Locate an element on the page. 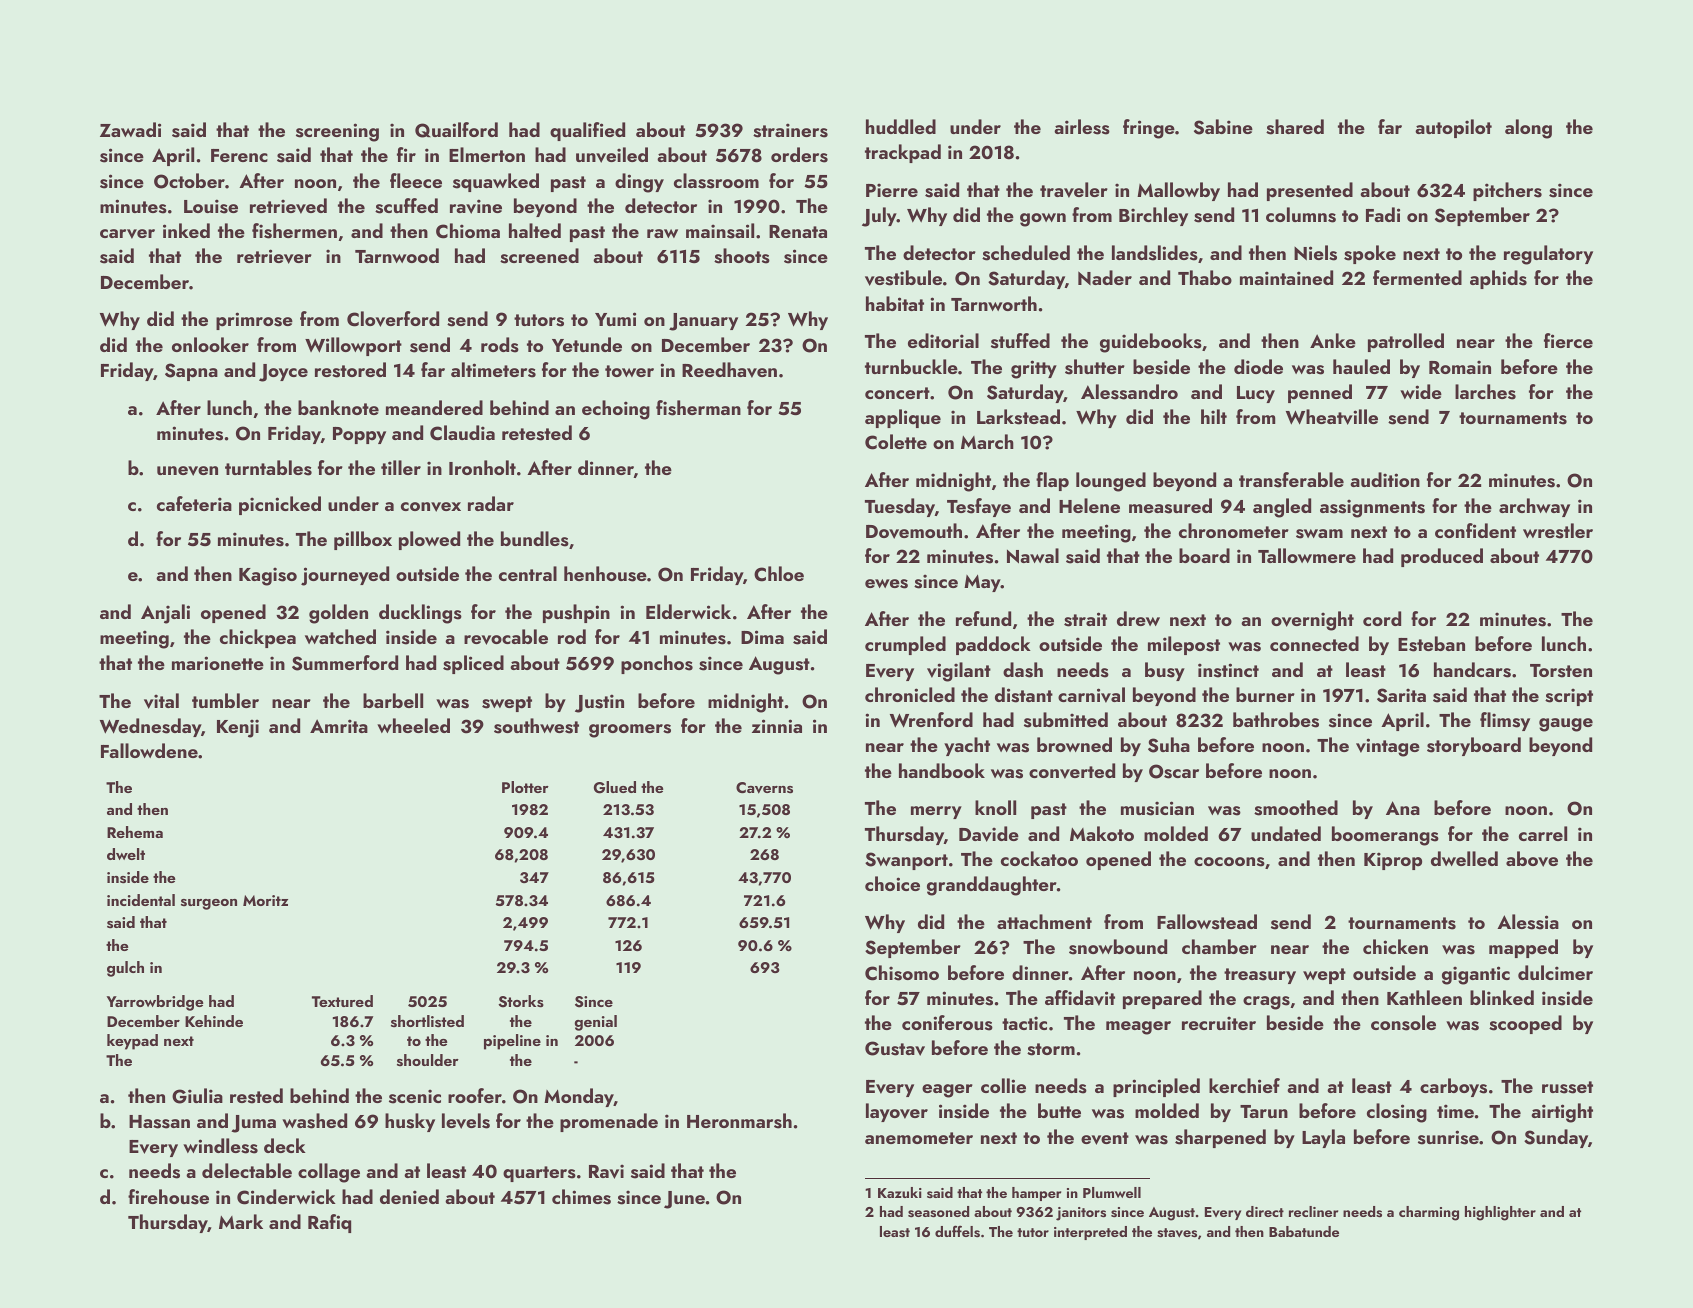 The height and width of the page is (1308, 1693). larches is located at coordinates (1485, 392).
